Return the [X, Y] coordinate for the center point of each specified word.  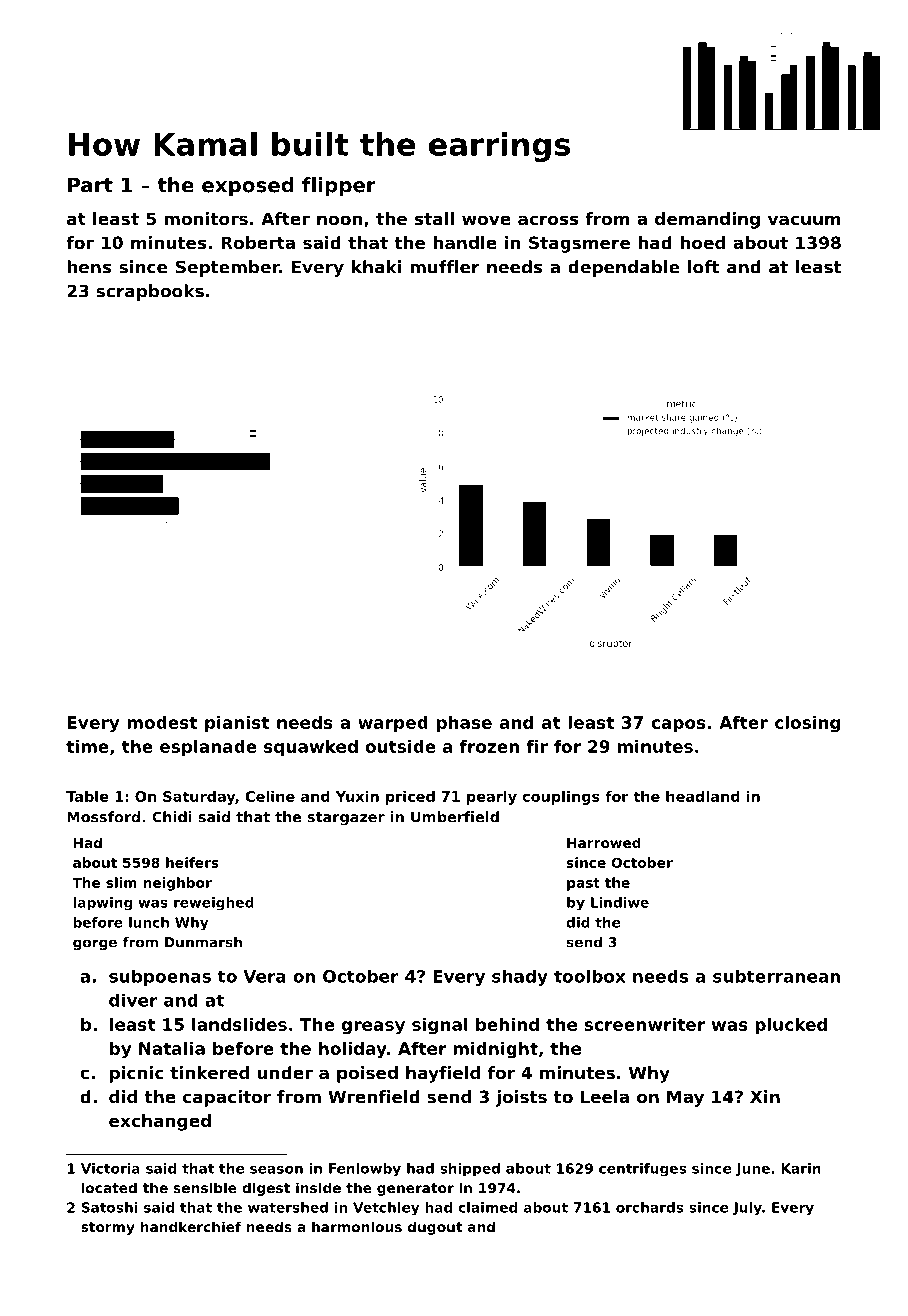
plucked [791, 1026]
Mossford [103, 817]
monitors [206, 218]
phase [464, 724]
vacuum [804, 220]
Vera [264, 976]
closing [807, 724]
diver [133, 1000]
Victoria [110, 1168]
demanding [707, 220]
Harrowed [604, 842]
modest [162, 722]
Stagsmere [579, 244]
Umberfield [455, 817]
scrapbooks [150, 292]
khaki [376, 267]
